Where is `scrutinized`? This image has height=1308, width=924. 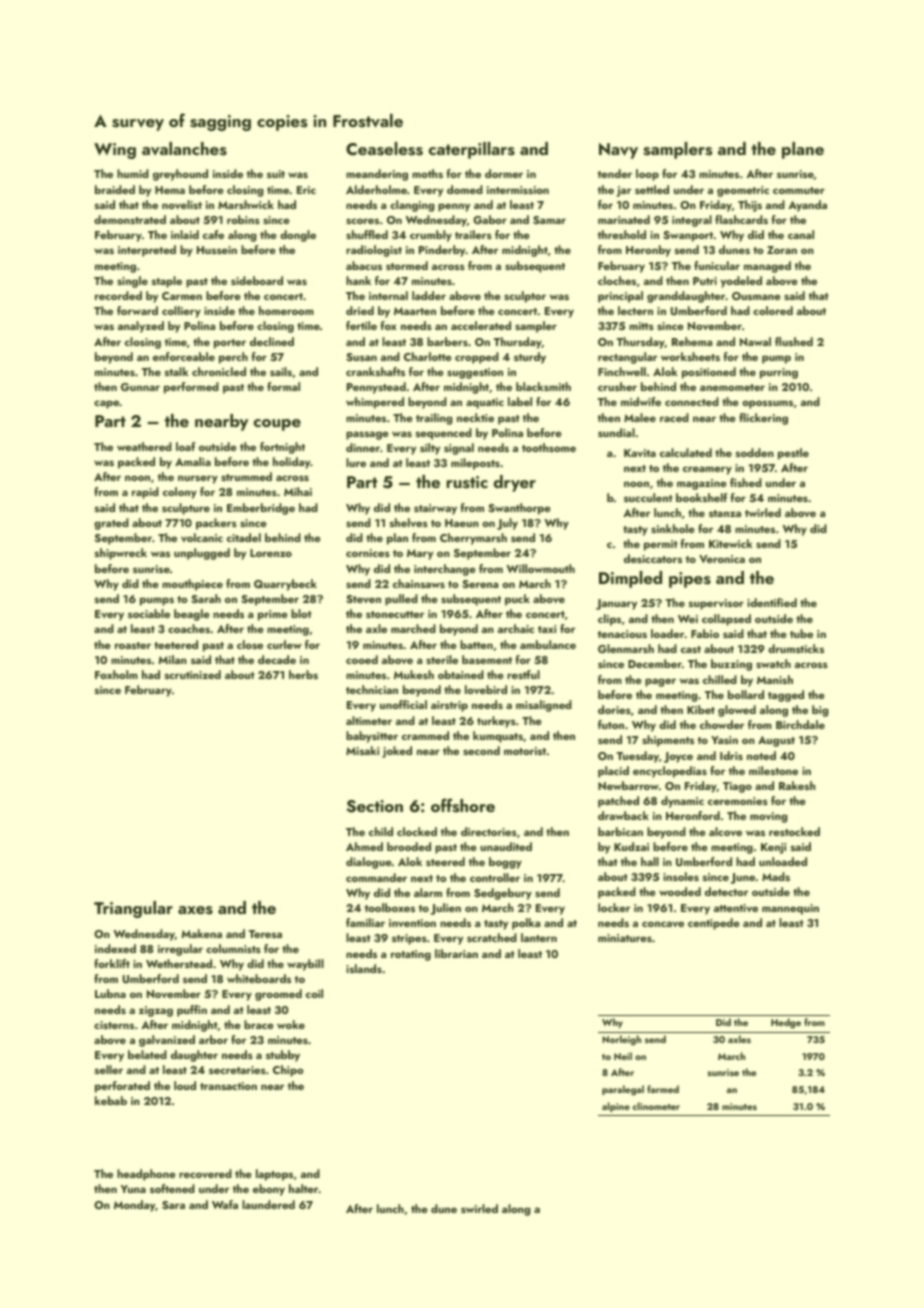
scrutinized is located at coordinates (193, 674).
